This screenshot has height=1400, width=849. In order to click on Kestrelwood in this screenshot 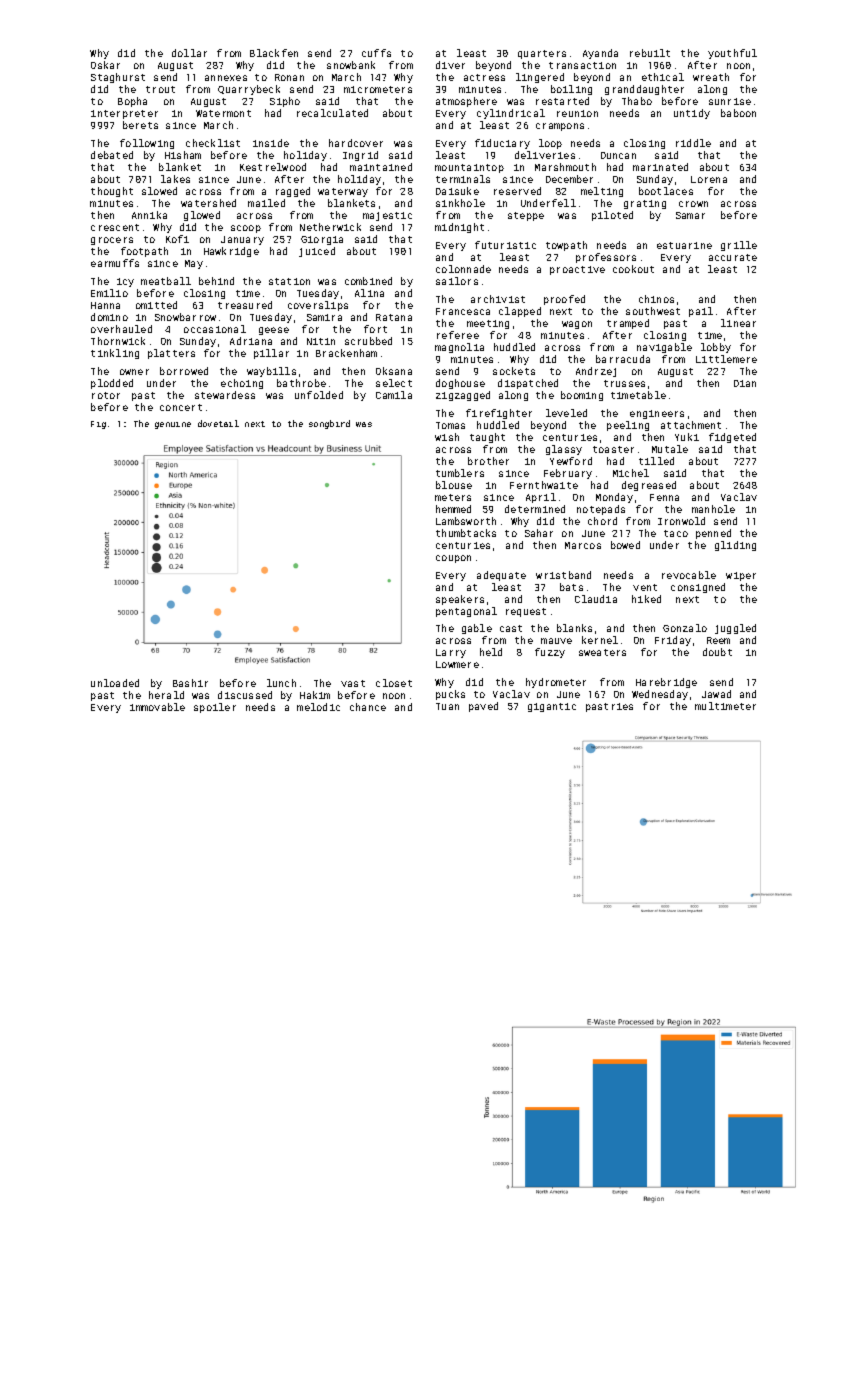, I will do `click(273, 167)`.
